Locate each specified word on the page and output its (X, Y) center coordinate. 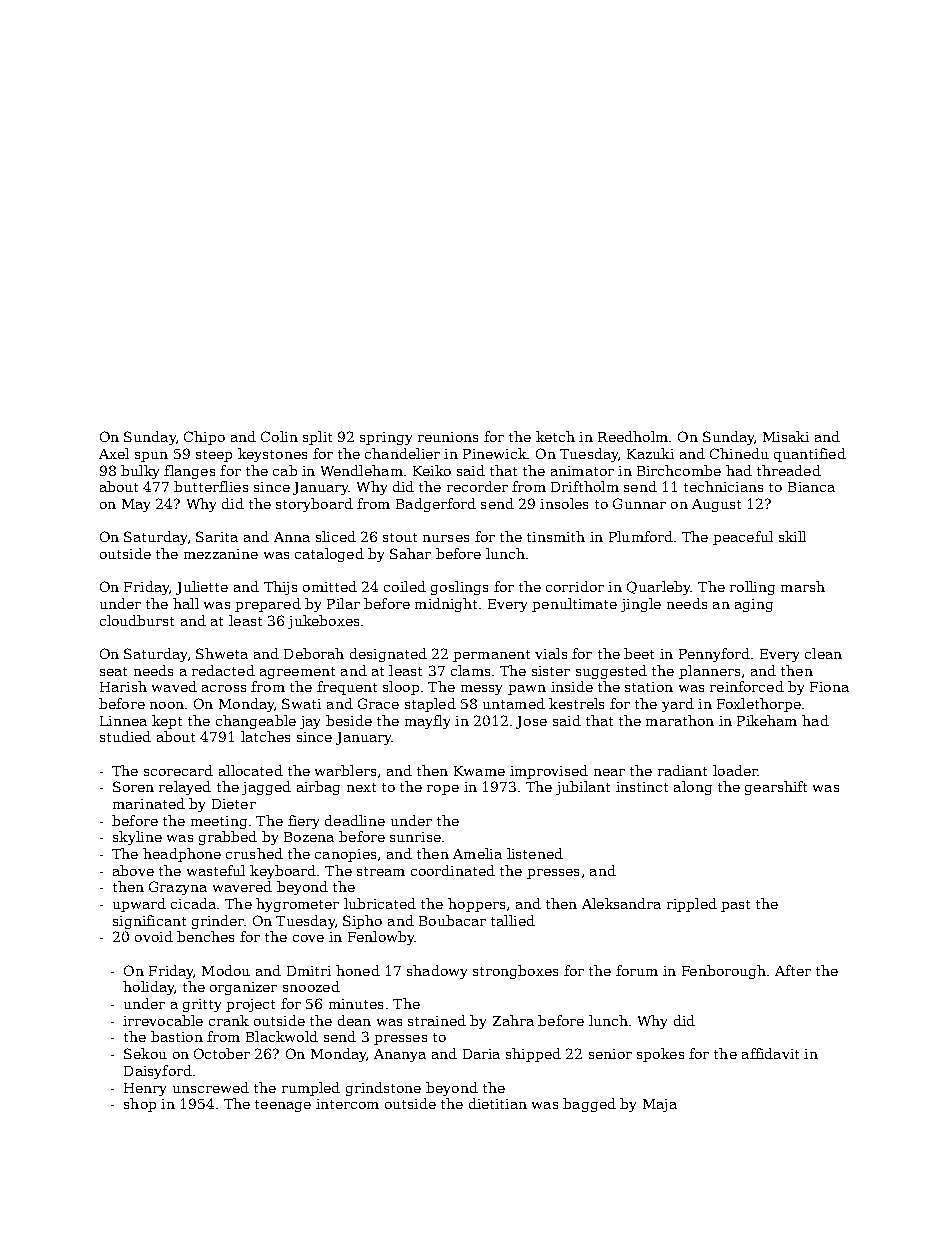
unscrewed (211, 1087)
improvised (549, 772)
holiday (148, 988)
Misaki (786, 436)
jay (310, 722)
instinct (642, 787)
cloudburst (137, 620)
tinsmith (556, 536)
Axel (114, 453)
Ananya (400, 1055)
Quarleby (659, 588)
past (735, 906)
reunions (448, 437)
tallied (513, 920)
